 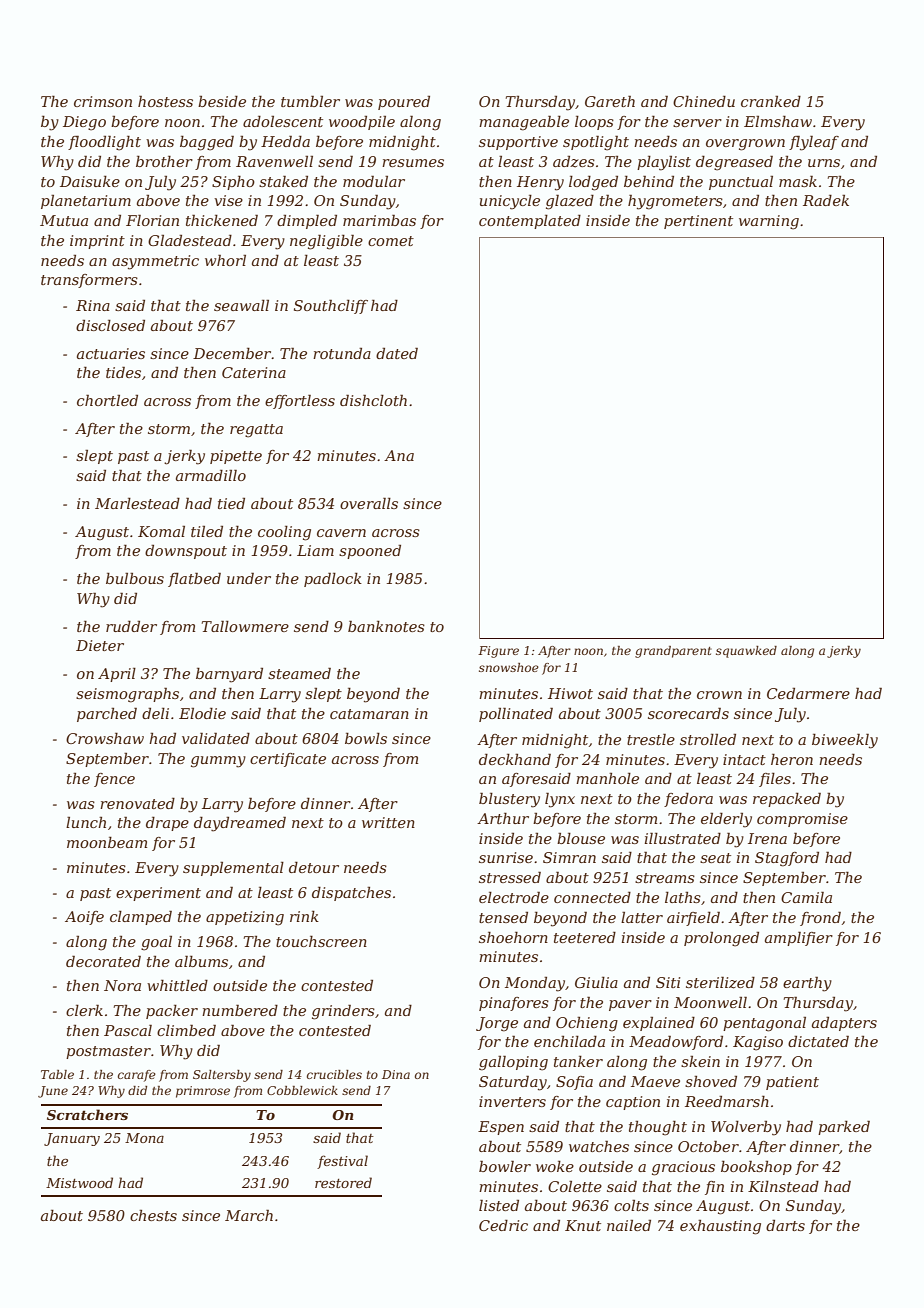 What do you see at coordinates (86, 822) in the screenshot?
I see `lunch` at bounding box center [86, 822].
